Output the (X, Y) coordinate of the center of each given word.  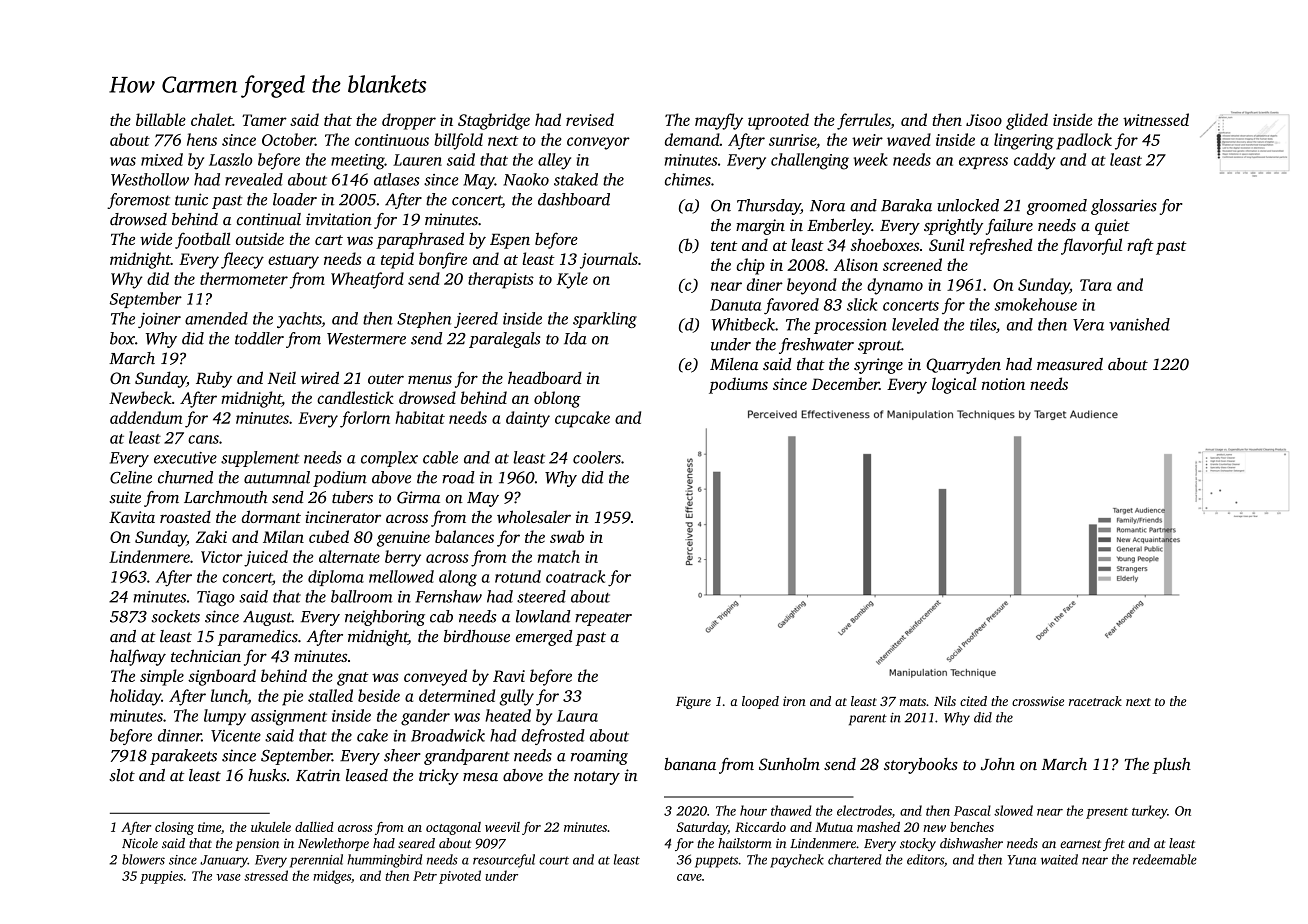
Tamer (264, 120)
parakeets (183, 757)
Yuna (1021, 860)
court (554, 860)
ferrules (864, 121)
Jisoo (984, 120)
